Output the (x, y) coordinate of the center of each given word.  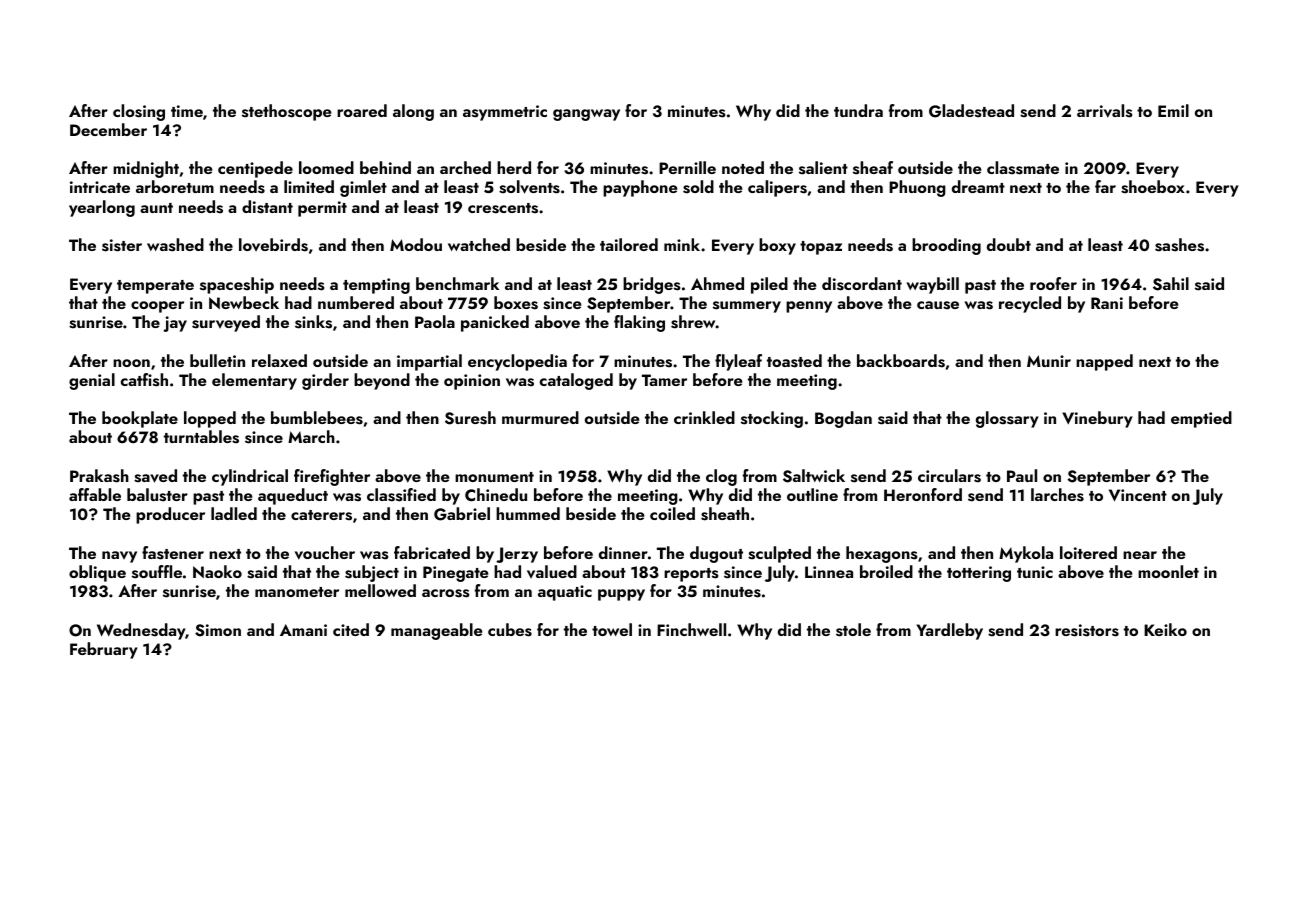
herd (514, 167)
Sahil (1171, 284)
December (108, 129)
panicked (495, 323)
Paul (1022, 475)
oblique (97, 573)
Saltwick (814, 476)
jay (175, 324)
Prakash (99, 476)
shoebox (1153, 187)
